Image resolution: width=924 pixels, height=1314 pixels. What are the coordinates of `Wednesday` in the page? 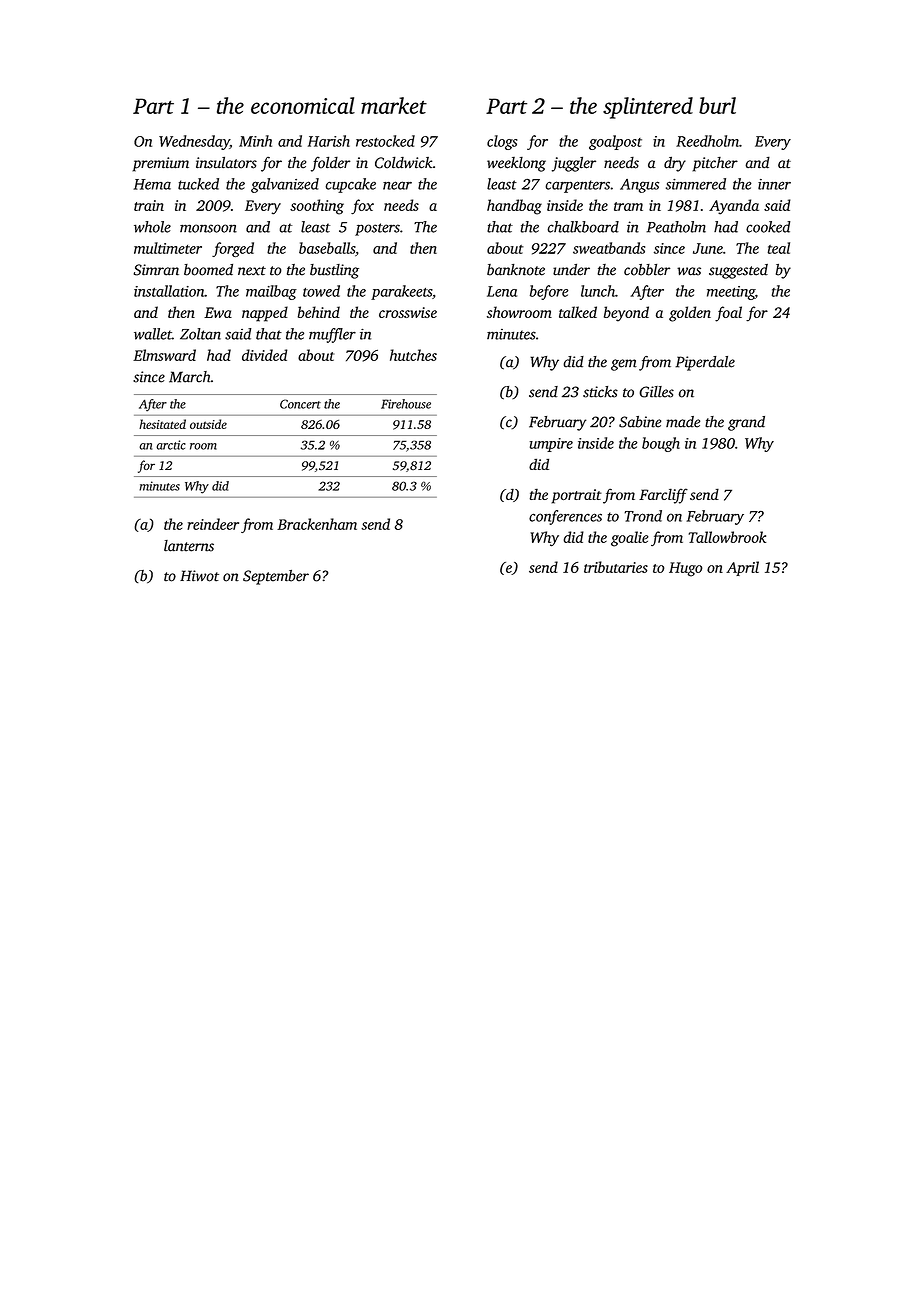 It's located at (194, 142).
